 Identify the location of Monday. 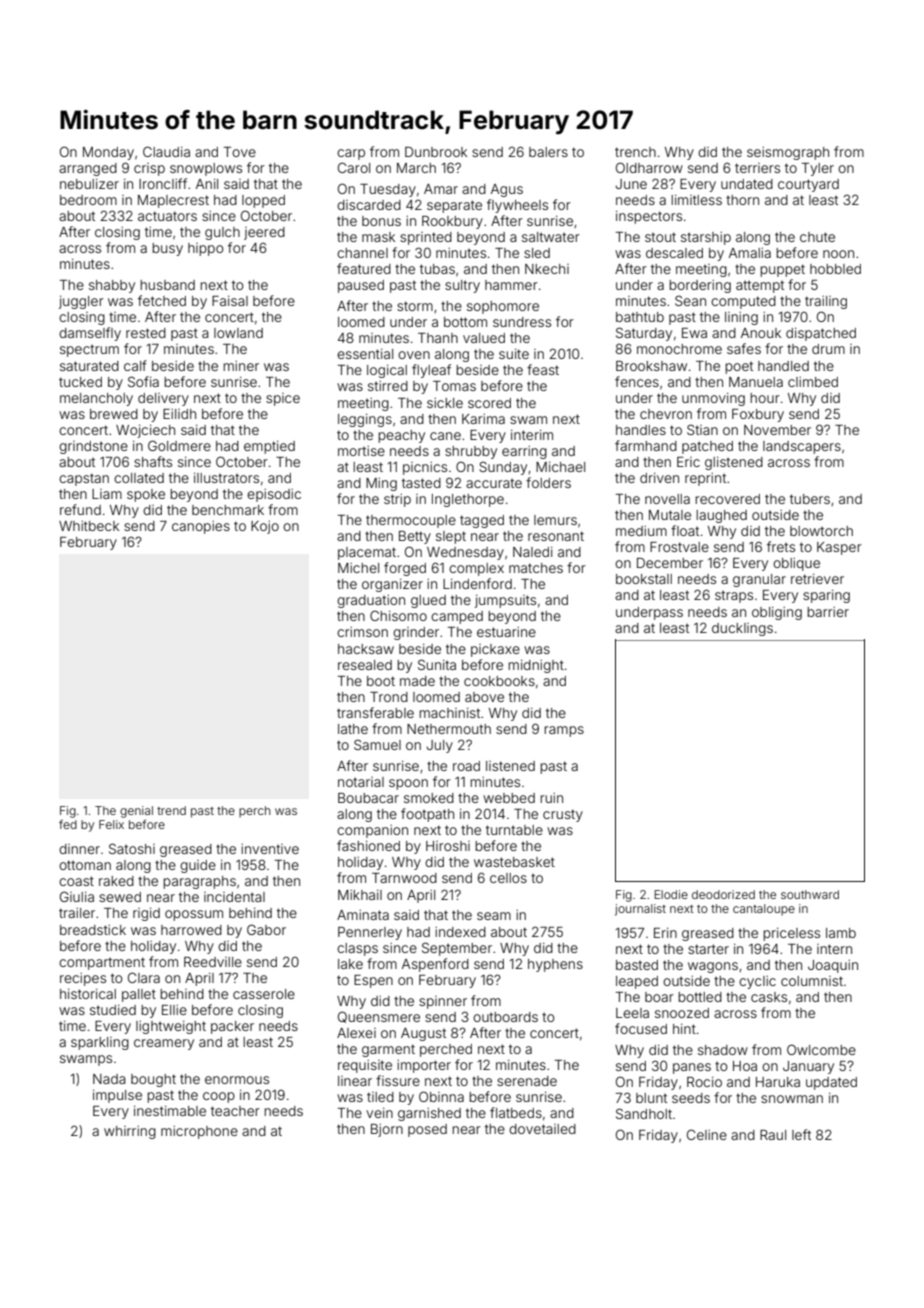
(108, 153).
